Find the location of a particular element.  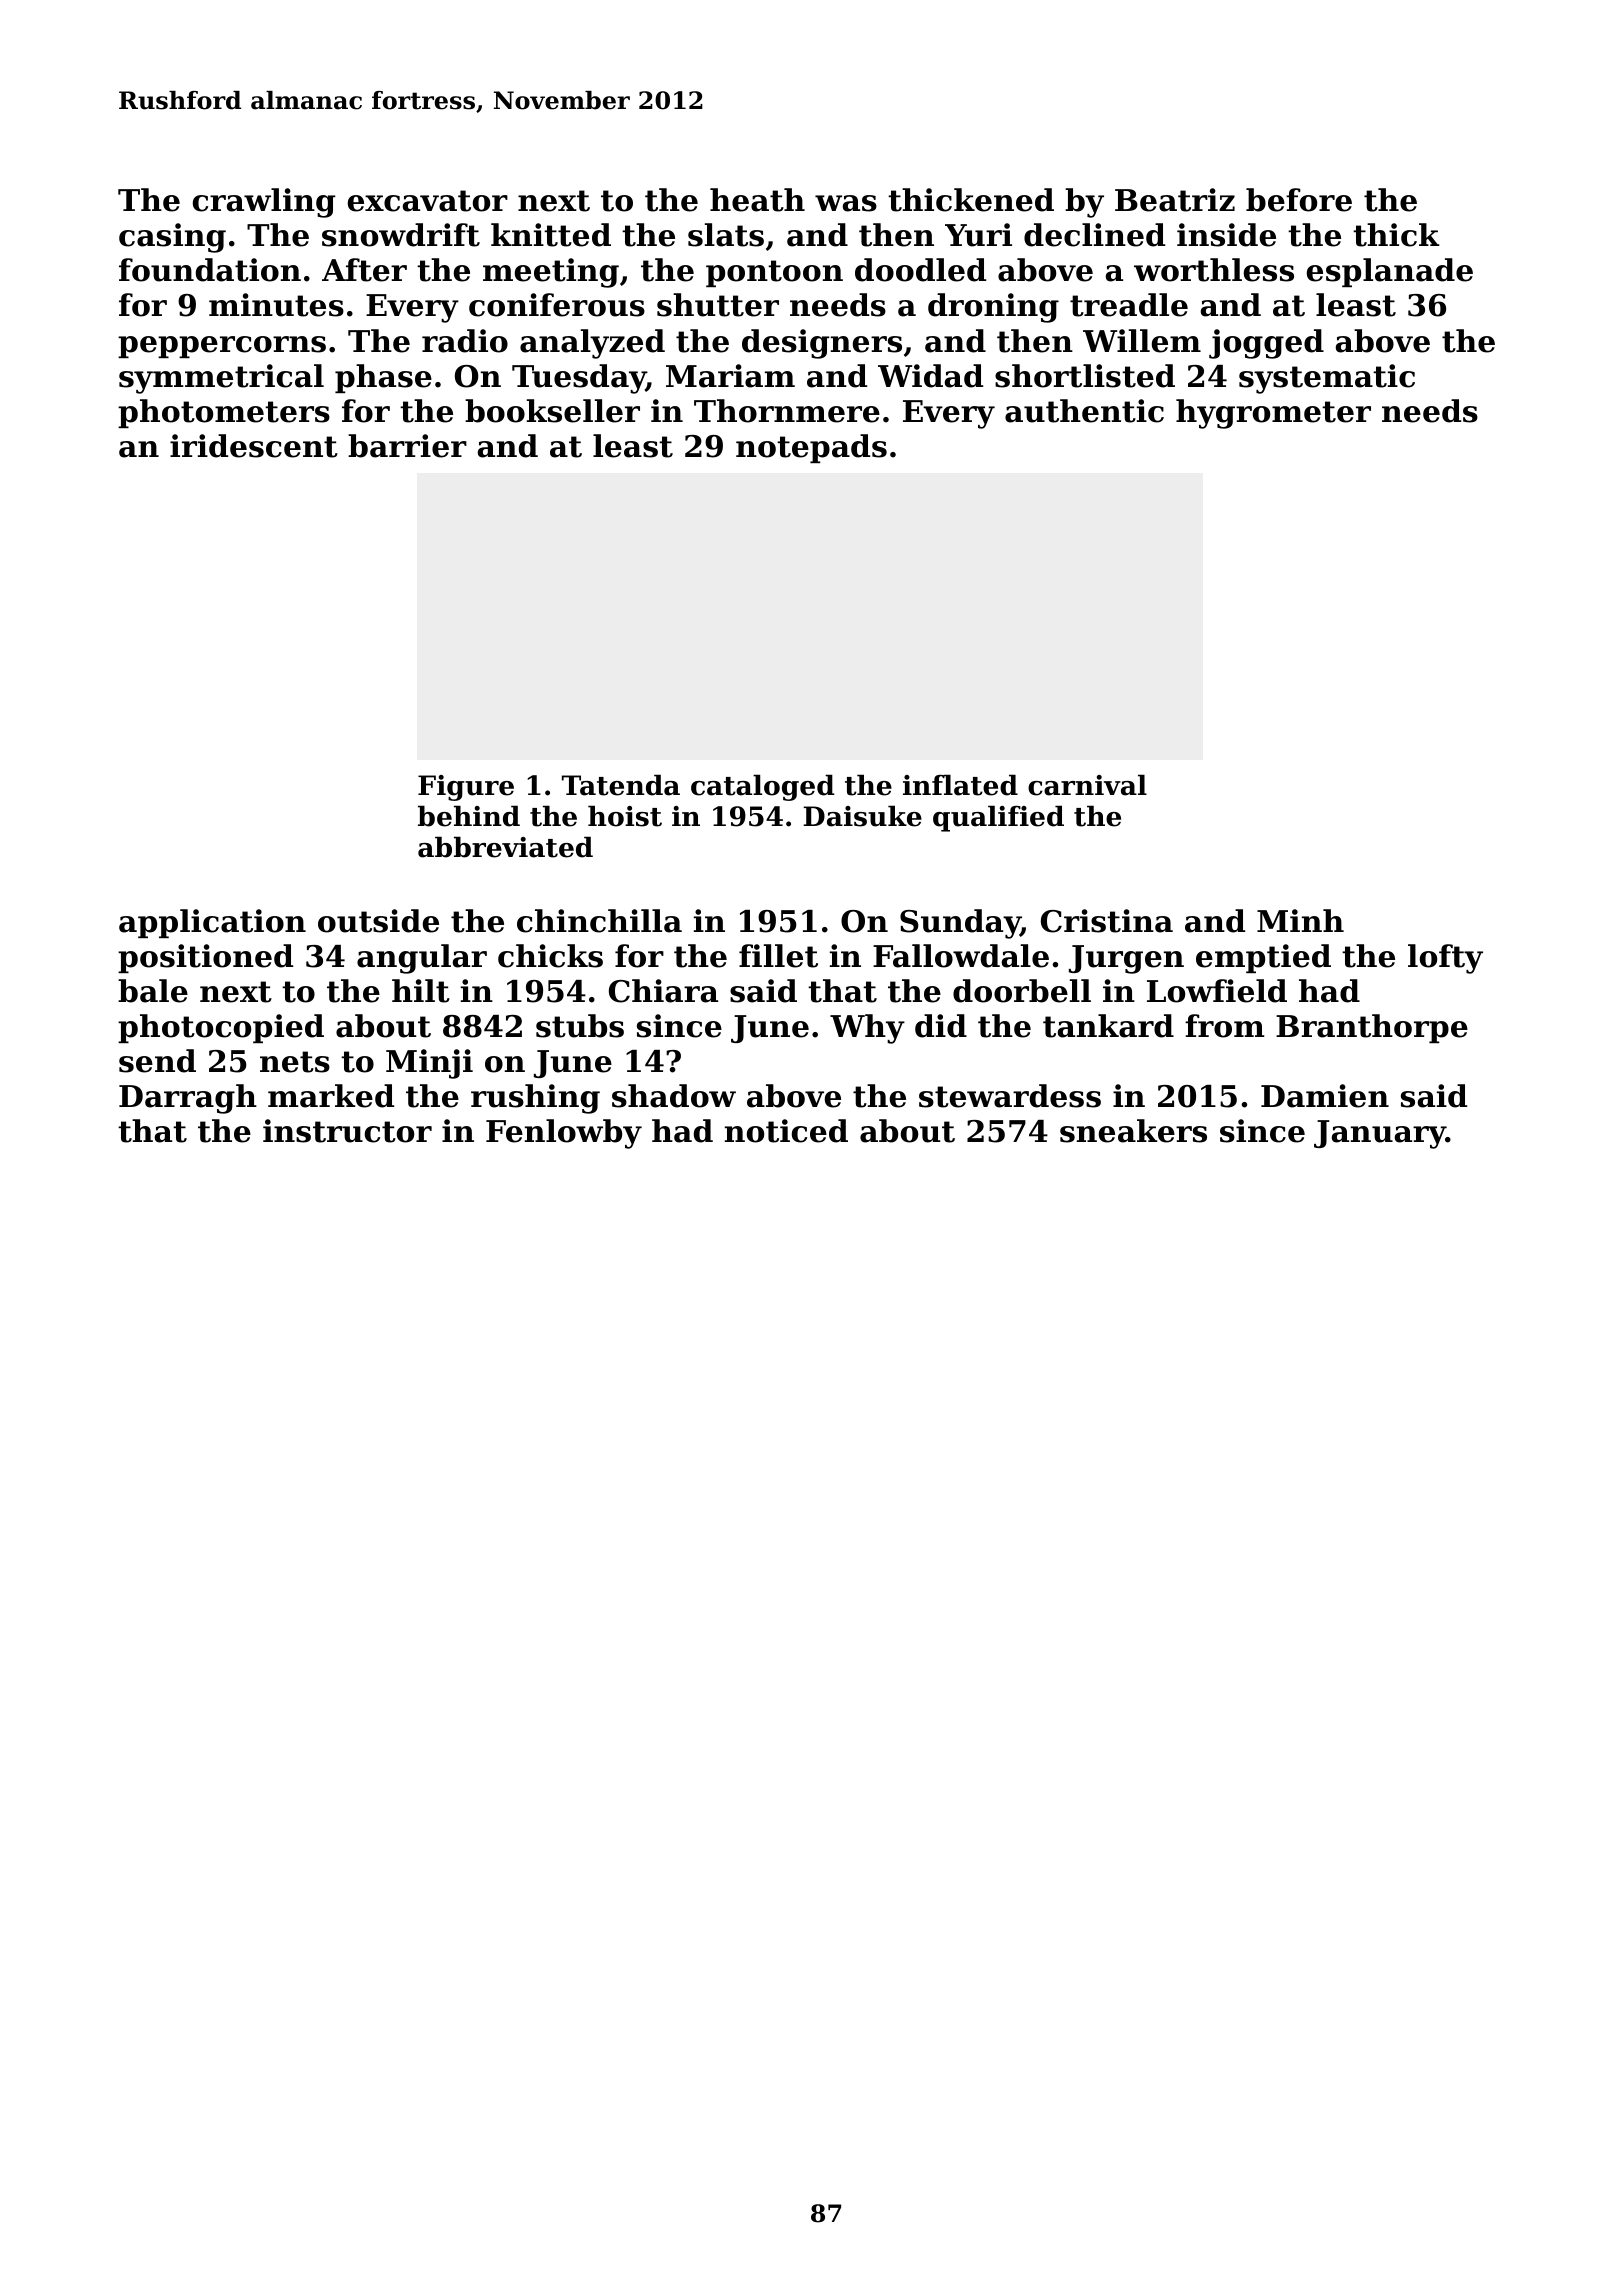

January is located at coordinates (1380, 1134).
